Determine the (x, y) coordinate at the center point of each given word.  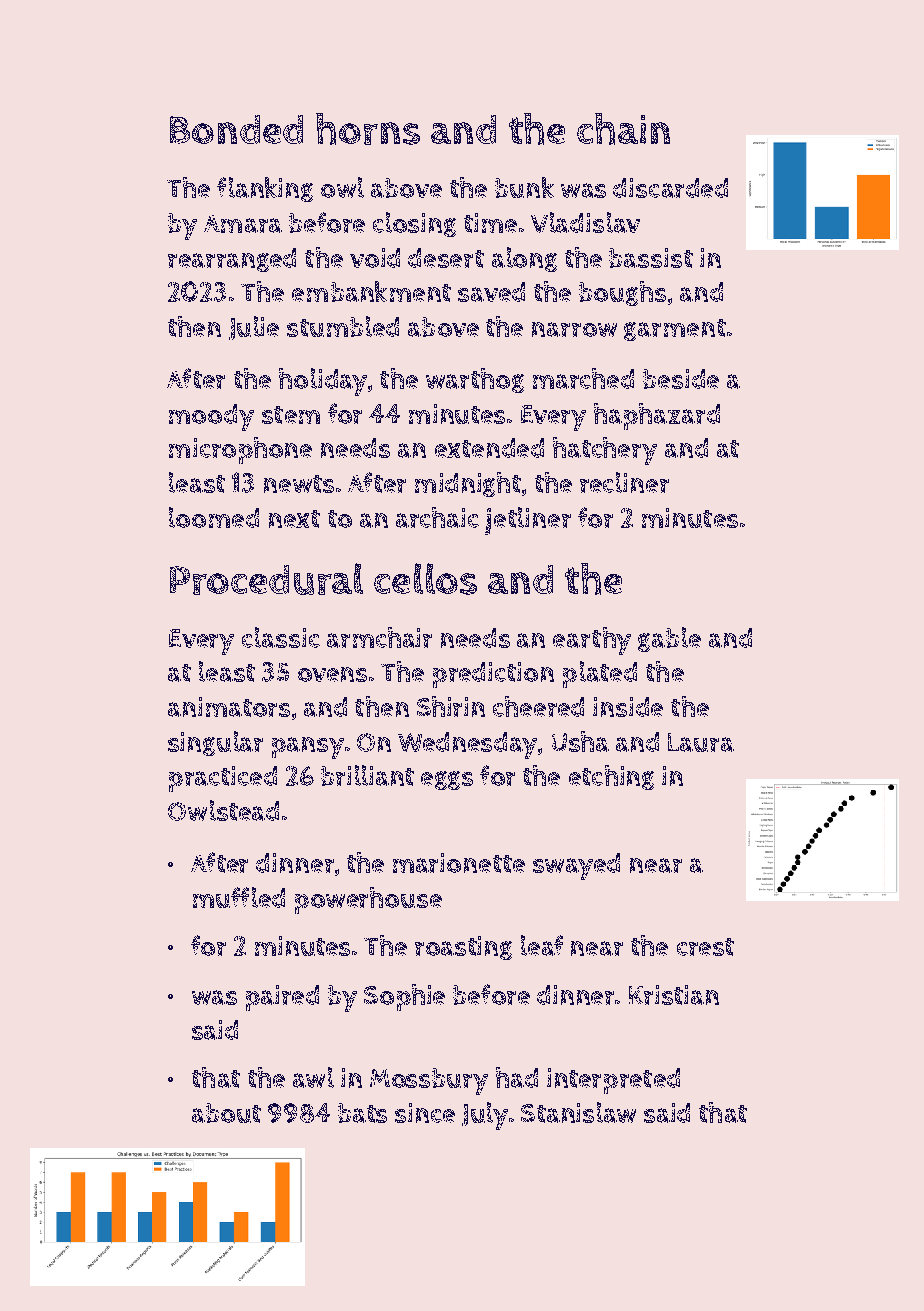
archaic (437, 517)
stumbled (343, 326)
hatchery (605, 451)
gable (669, 639)
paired (282, 998)
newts (299, 484)
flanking (265, 189)
